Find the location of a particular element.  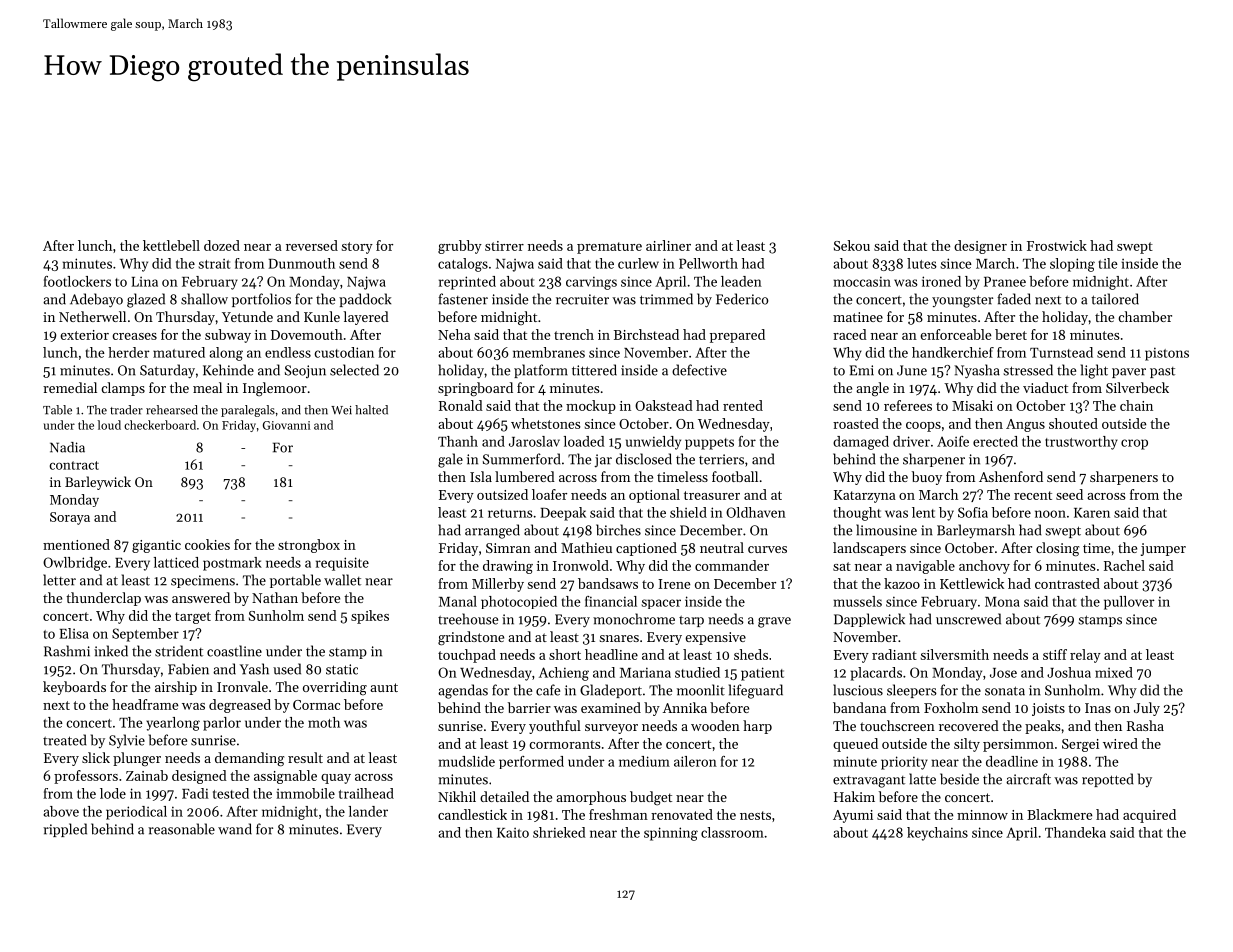

reasonable is located at coordinates (181, 829).
